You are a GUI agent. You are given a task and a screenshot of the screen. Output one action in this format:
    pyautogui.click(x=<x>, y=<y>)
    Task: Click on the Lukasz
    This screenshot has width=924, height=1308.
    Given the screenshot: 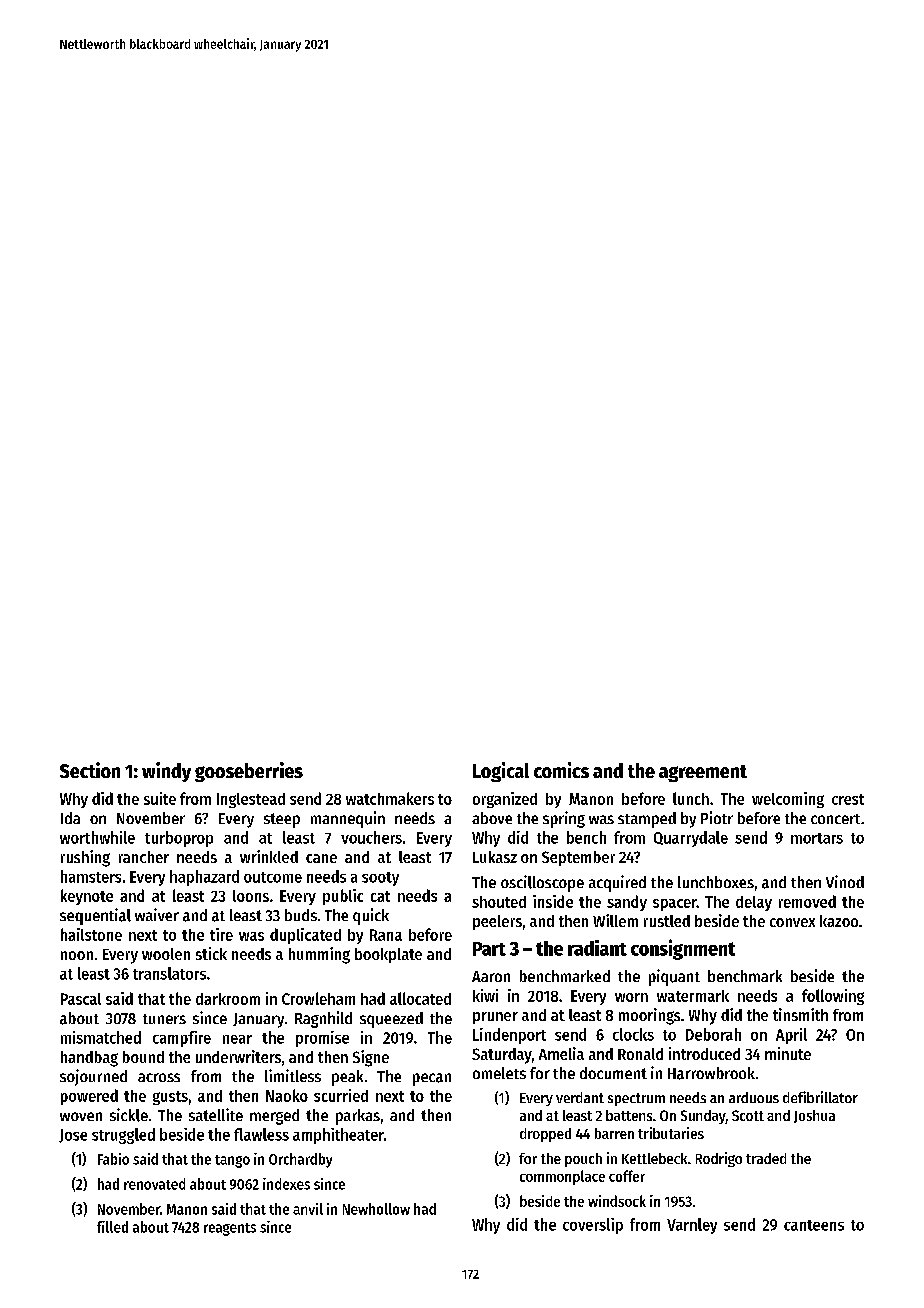 What is the action you would take?
    pyautogui.click(x=495, y=857)
